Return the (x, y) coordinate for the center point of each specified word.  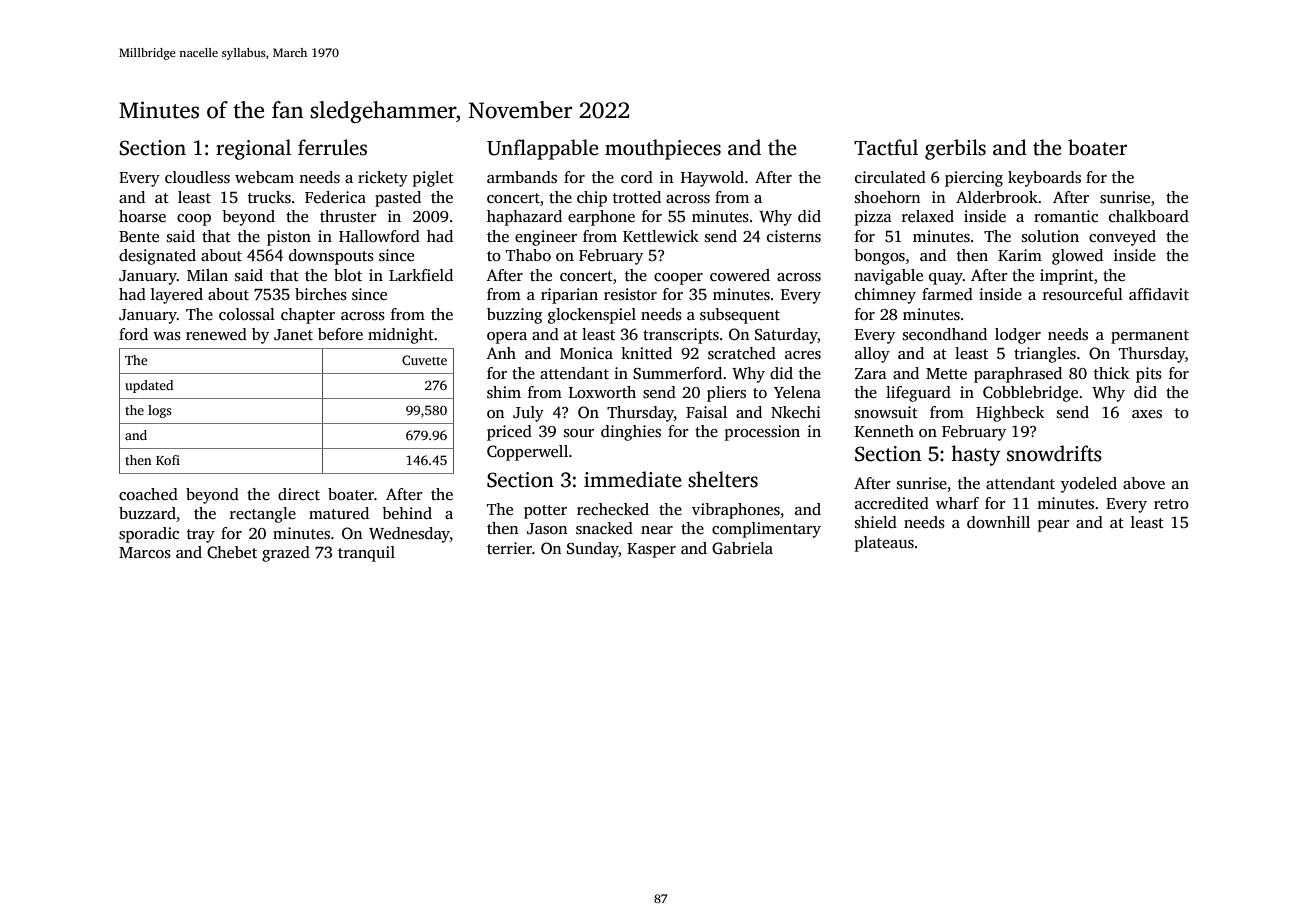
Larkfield (421, 275)
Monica (586, 353)
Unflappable (543, 149)
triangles (1045, 355)
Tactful (886, 147)
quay (946, 279)
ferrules (332, 147)
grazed (286, 554)
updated (149, 386)
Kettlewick (661, 236)
